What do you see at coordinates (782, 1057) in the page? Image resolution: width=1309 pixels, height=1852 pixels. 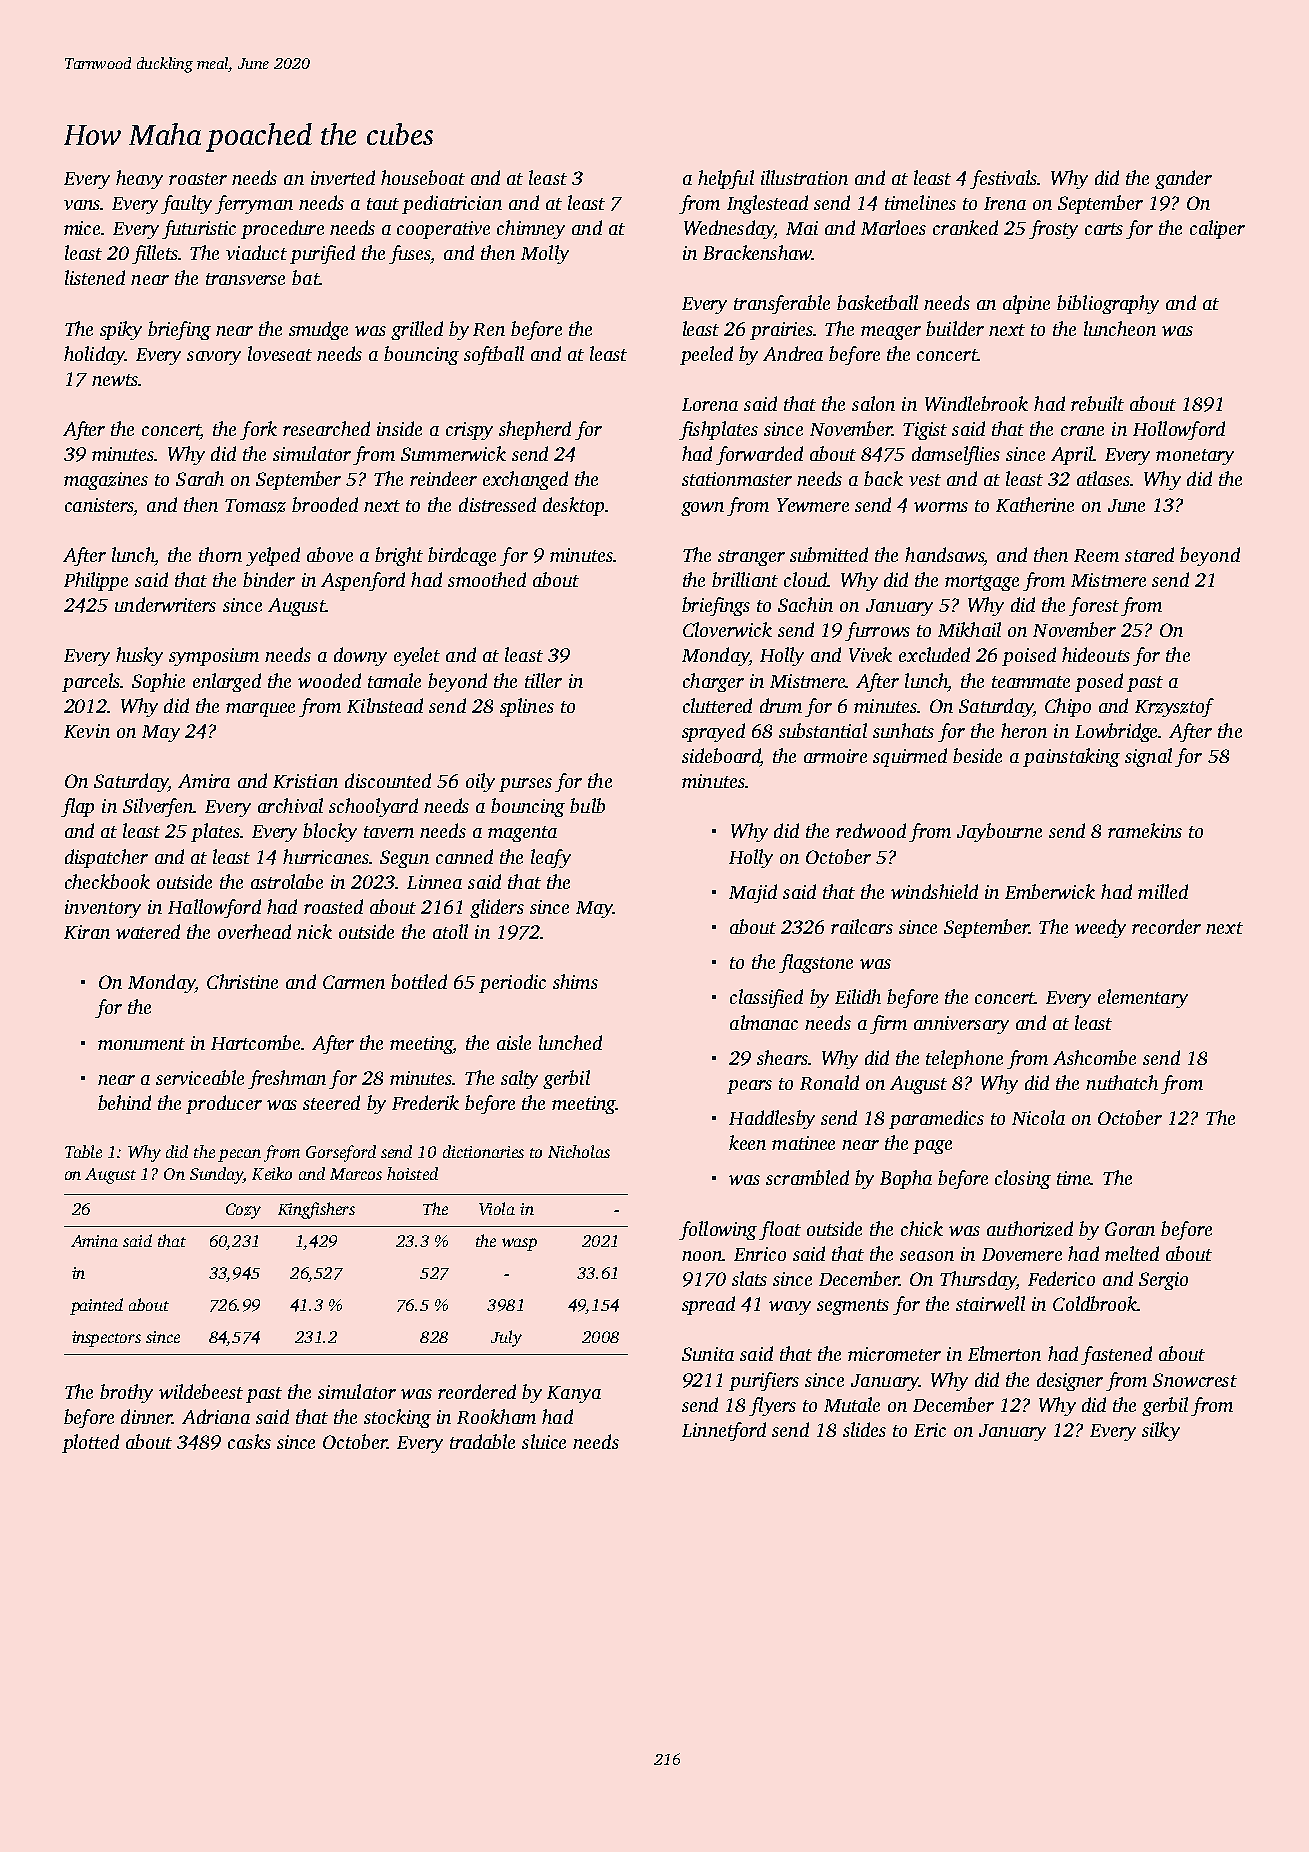 I see `shears` at bounding box center [782, 1057].
